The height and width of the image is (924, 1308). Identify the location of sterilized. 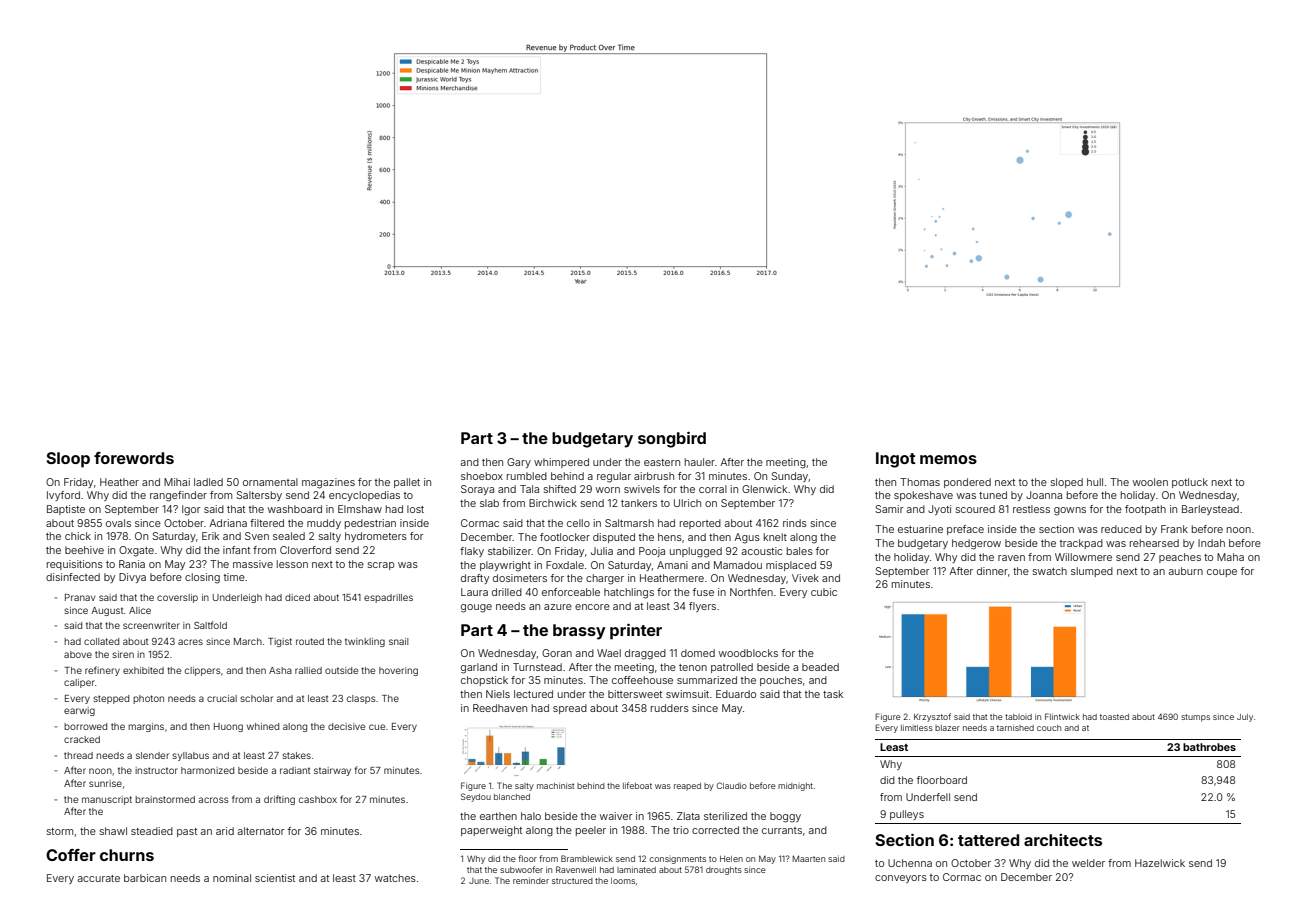
(725, 816).
